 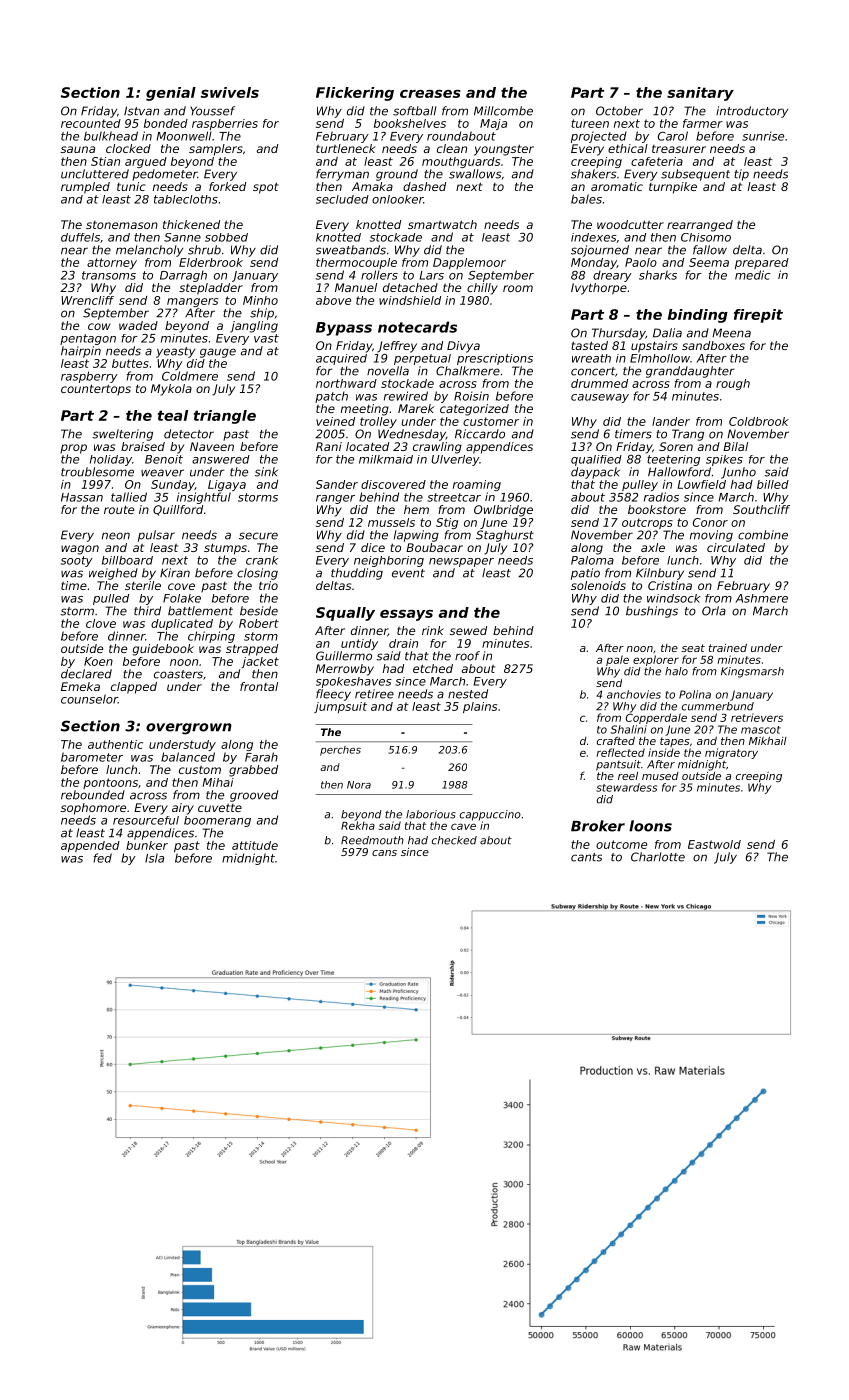 I want to click on genial, so click(x=171, y=94).
